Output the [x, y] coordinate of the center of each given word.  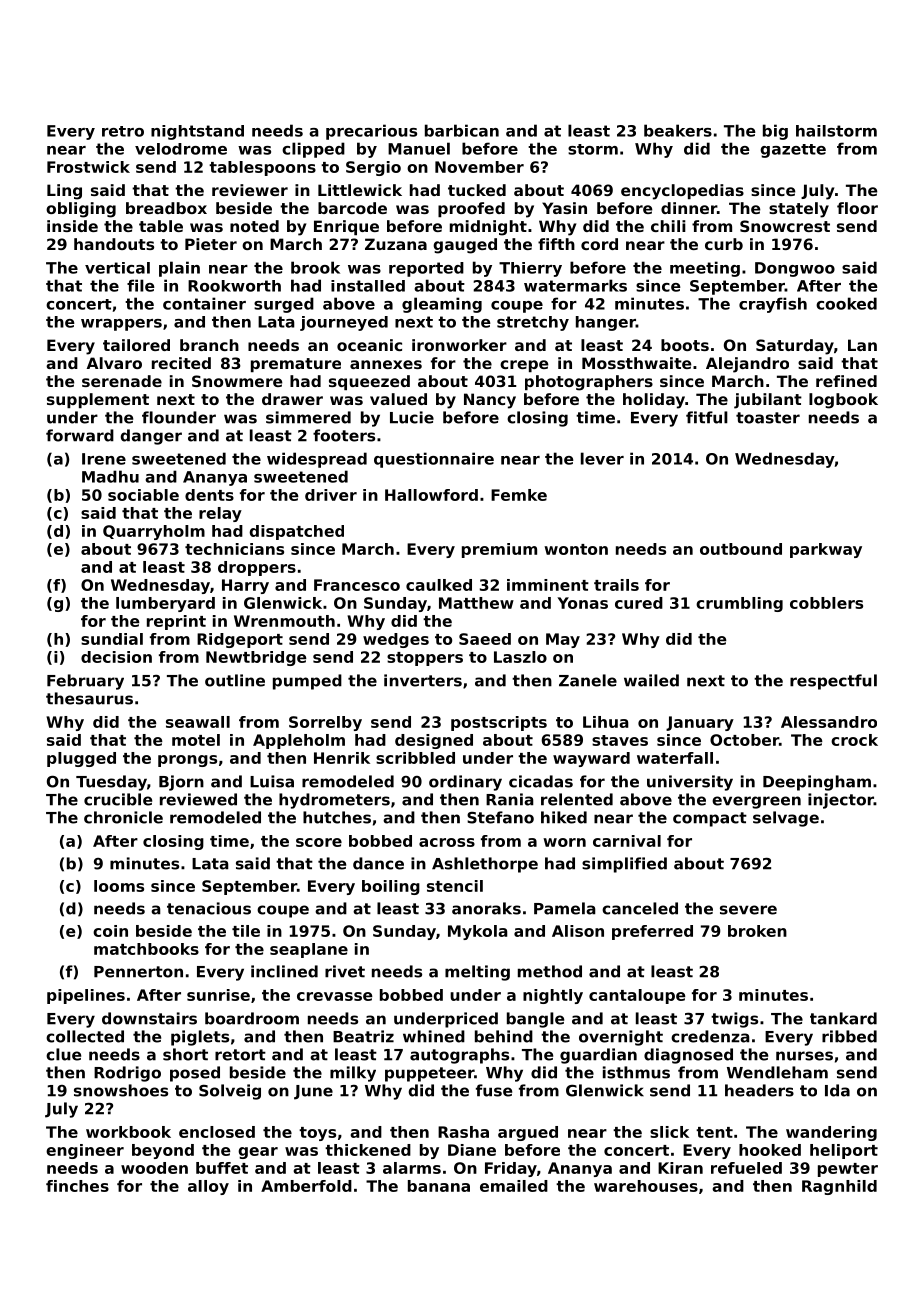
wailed [651, 680]
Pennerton [138, 972]
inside [72, 226]
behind [504, 1036]
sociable [143, 495]
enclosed [217, 1132]
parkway [826, 550]
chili [668, 226]
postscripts [499, 723]
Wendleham [777, 1072]
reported [426, 269]
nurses [804, 1056]
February [85, 682]
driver [331, 495]
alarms [412, 1168]
